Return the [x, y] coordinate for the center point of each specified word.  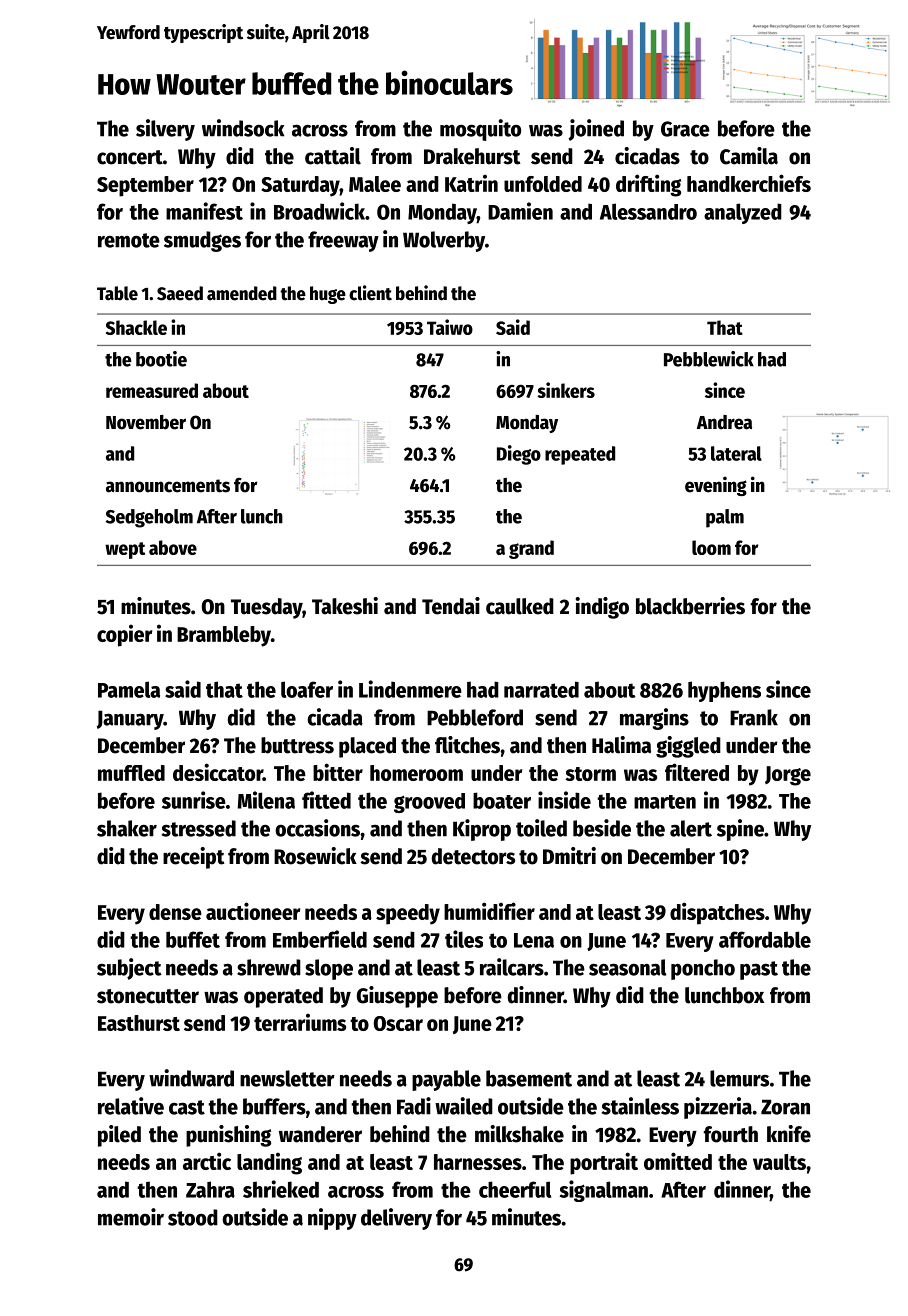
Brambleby [224, 636]
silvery [165, 130]
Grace [685, 129]
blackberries [690, 606]
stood [193, 1217]
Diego [519, 455]
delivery [396, 1219]
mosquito [480, 130]
